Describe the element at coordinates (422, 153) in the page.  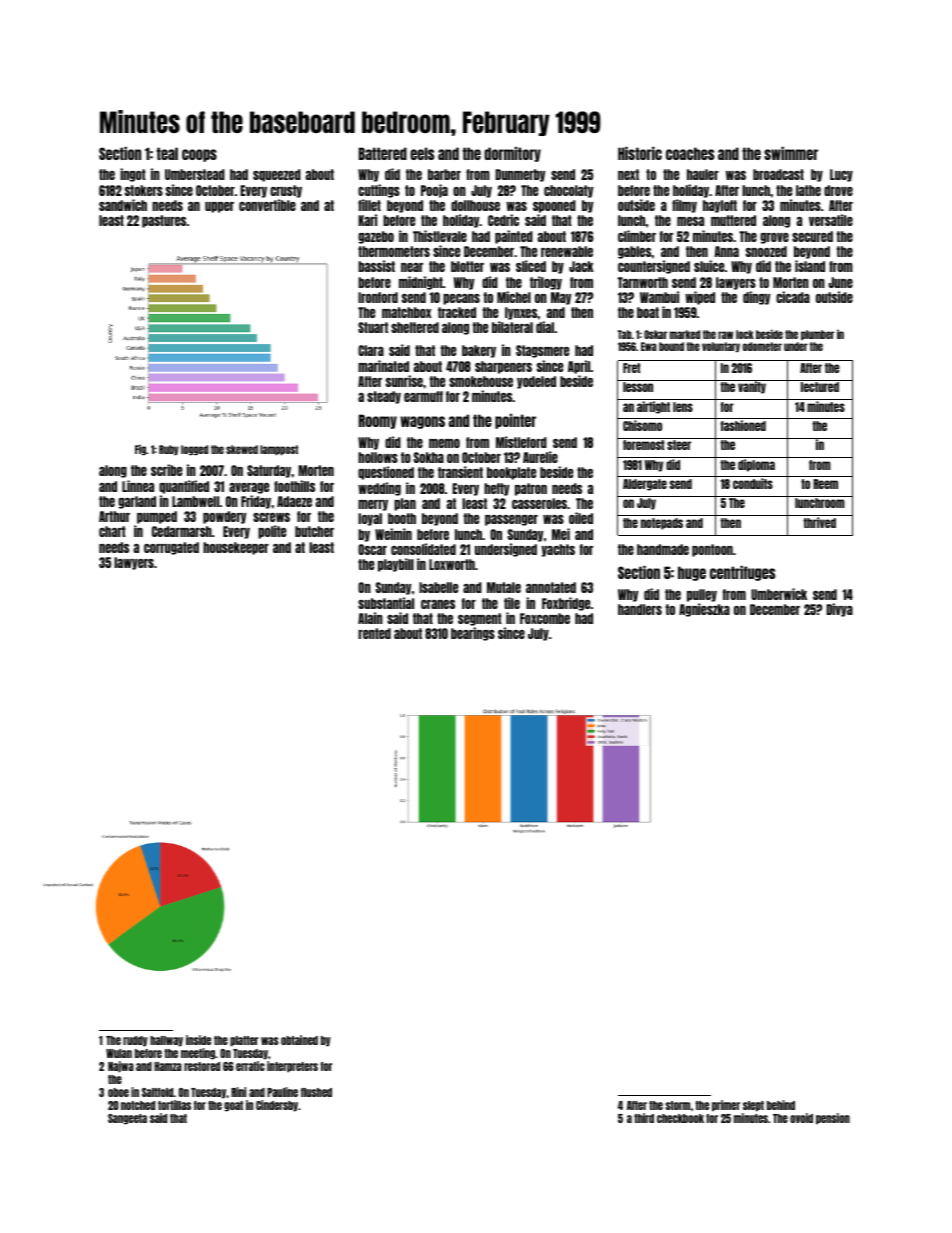
I see `eels` at that location.
